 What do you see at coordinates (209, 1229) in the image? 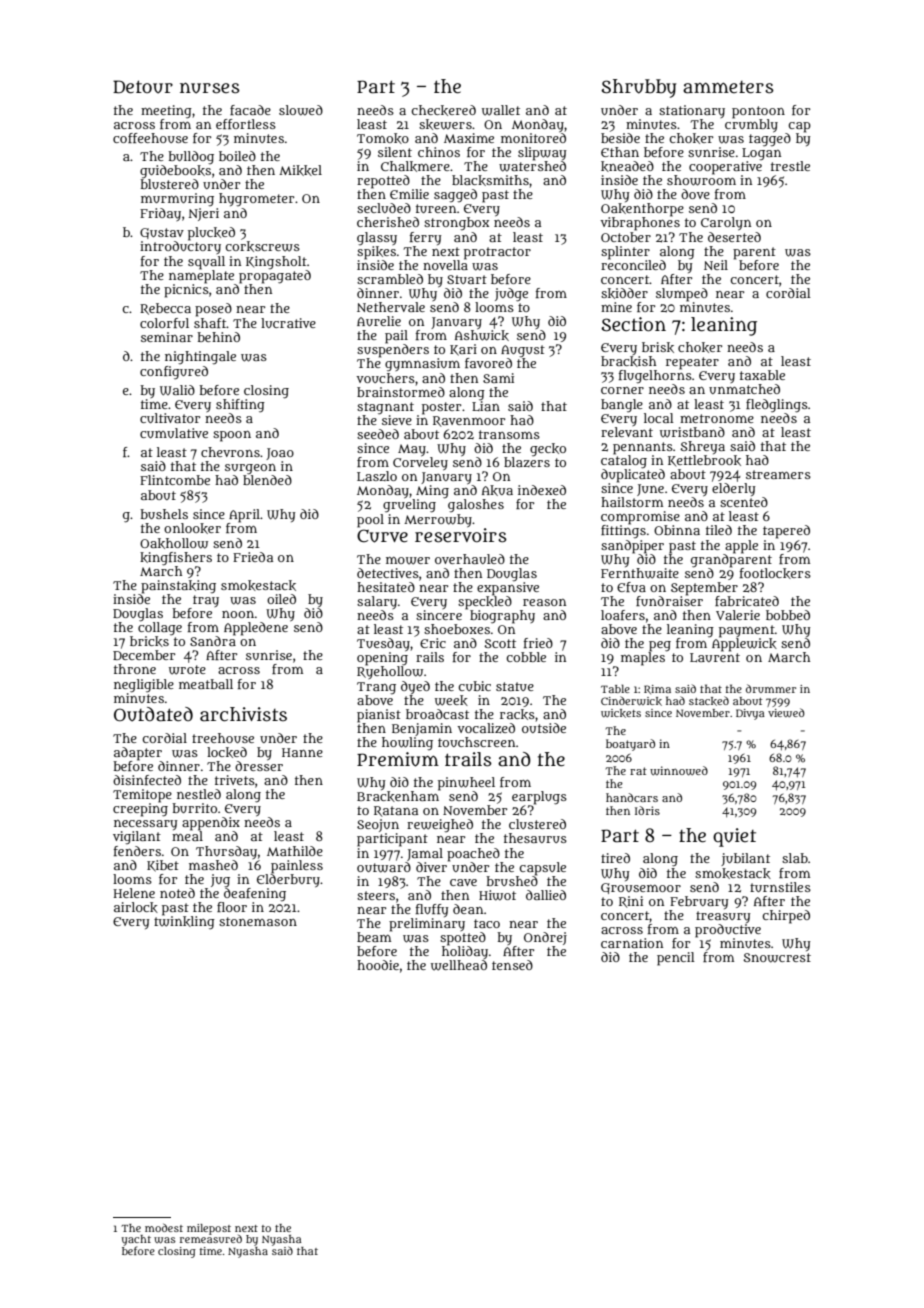
I see `milepost` at bounding box center [209, 1229].
